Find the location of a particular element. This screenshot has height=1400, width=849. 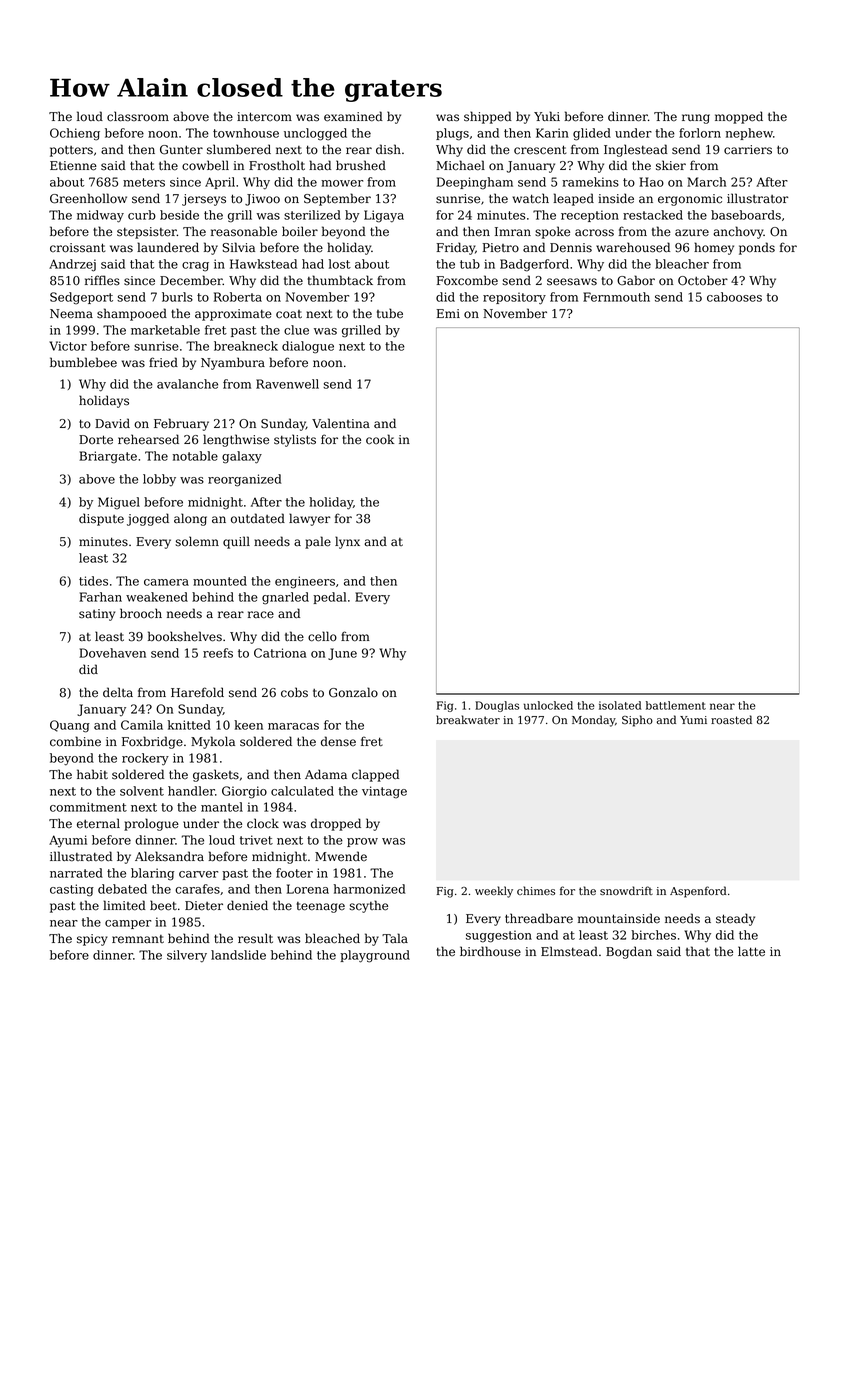

landslide is located at coordinates (238, 955).
